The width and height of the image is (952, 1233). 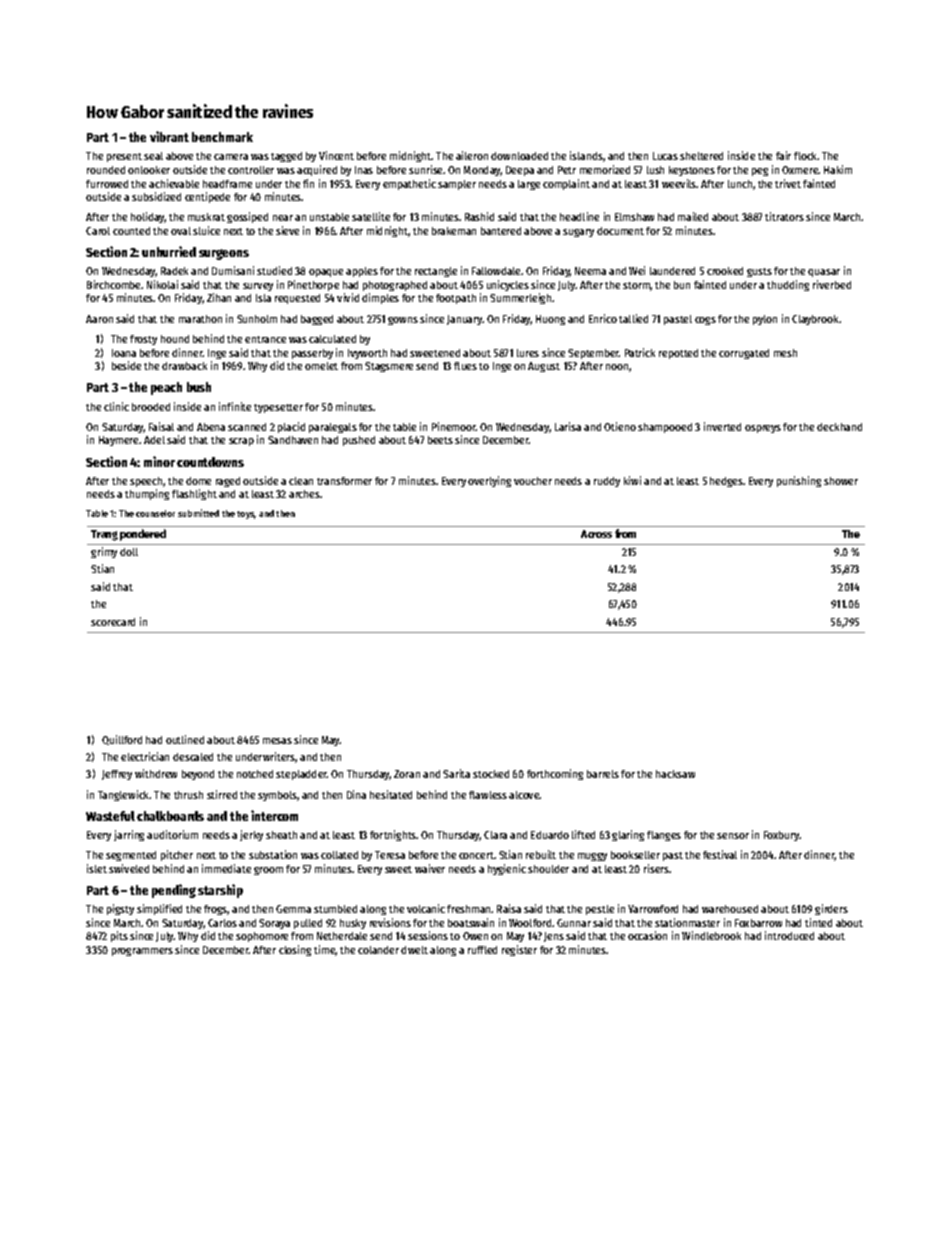 I want to click on Across, so click(x=596, y=534).
